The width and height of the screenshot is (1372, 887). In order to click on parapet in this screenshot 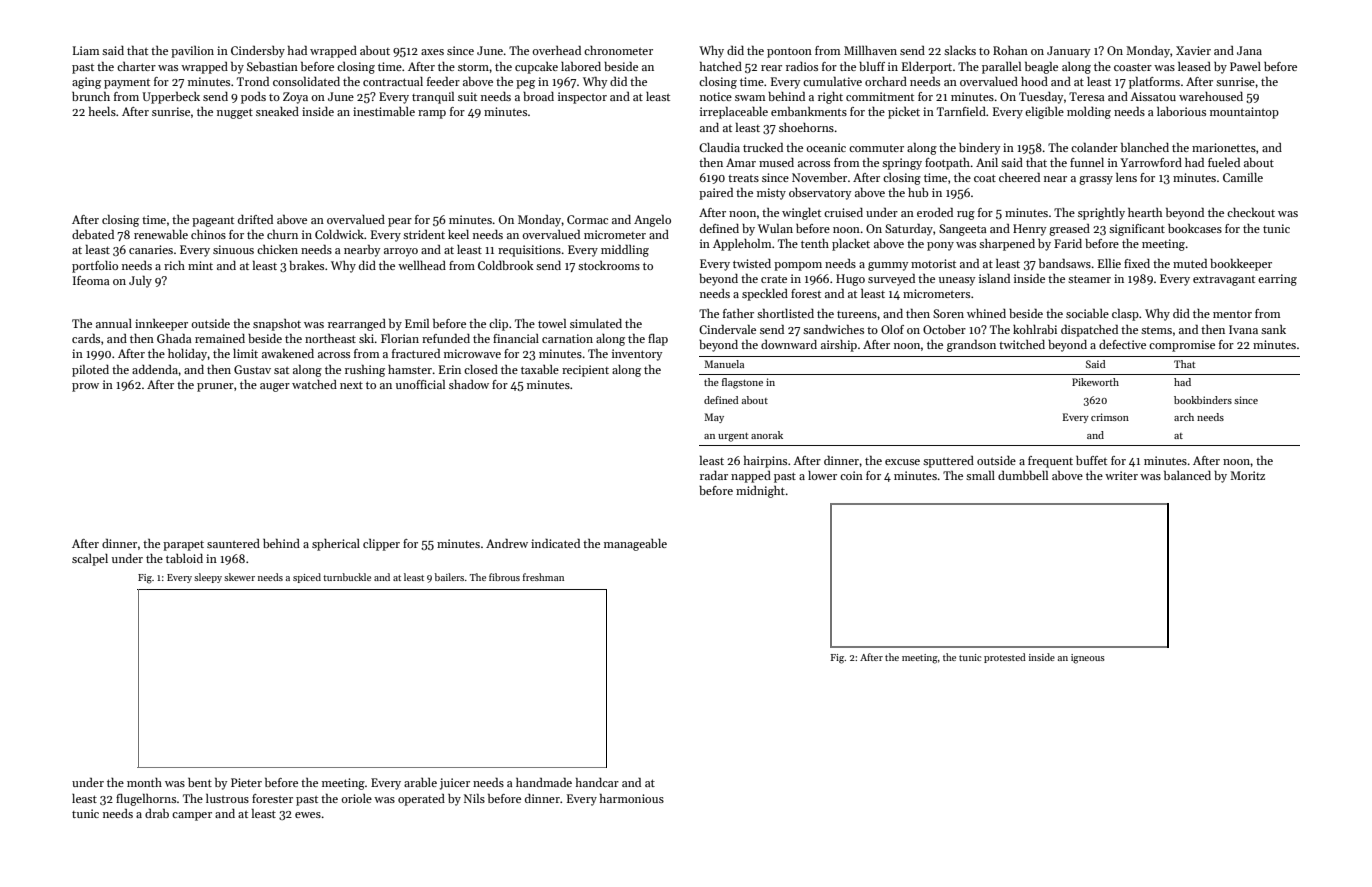, I will do `click(183, 546)`.
